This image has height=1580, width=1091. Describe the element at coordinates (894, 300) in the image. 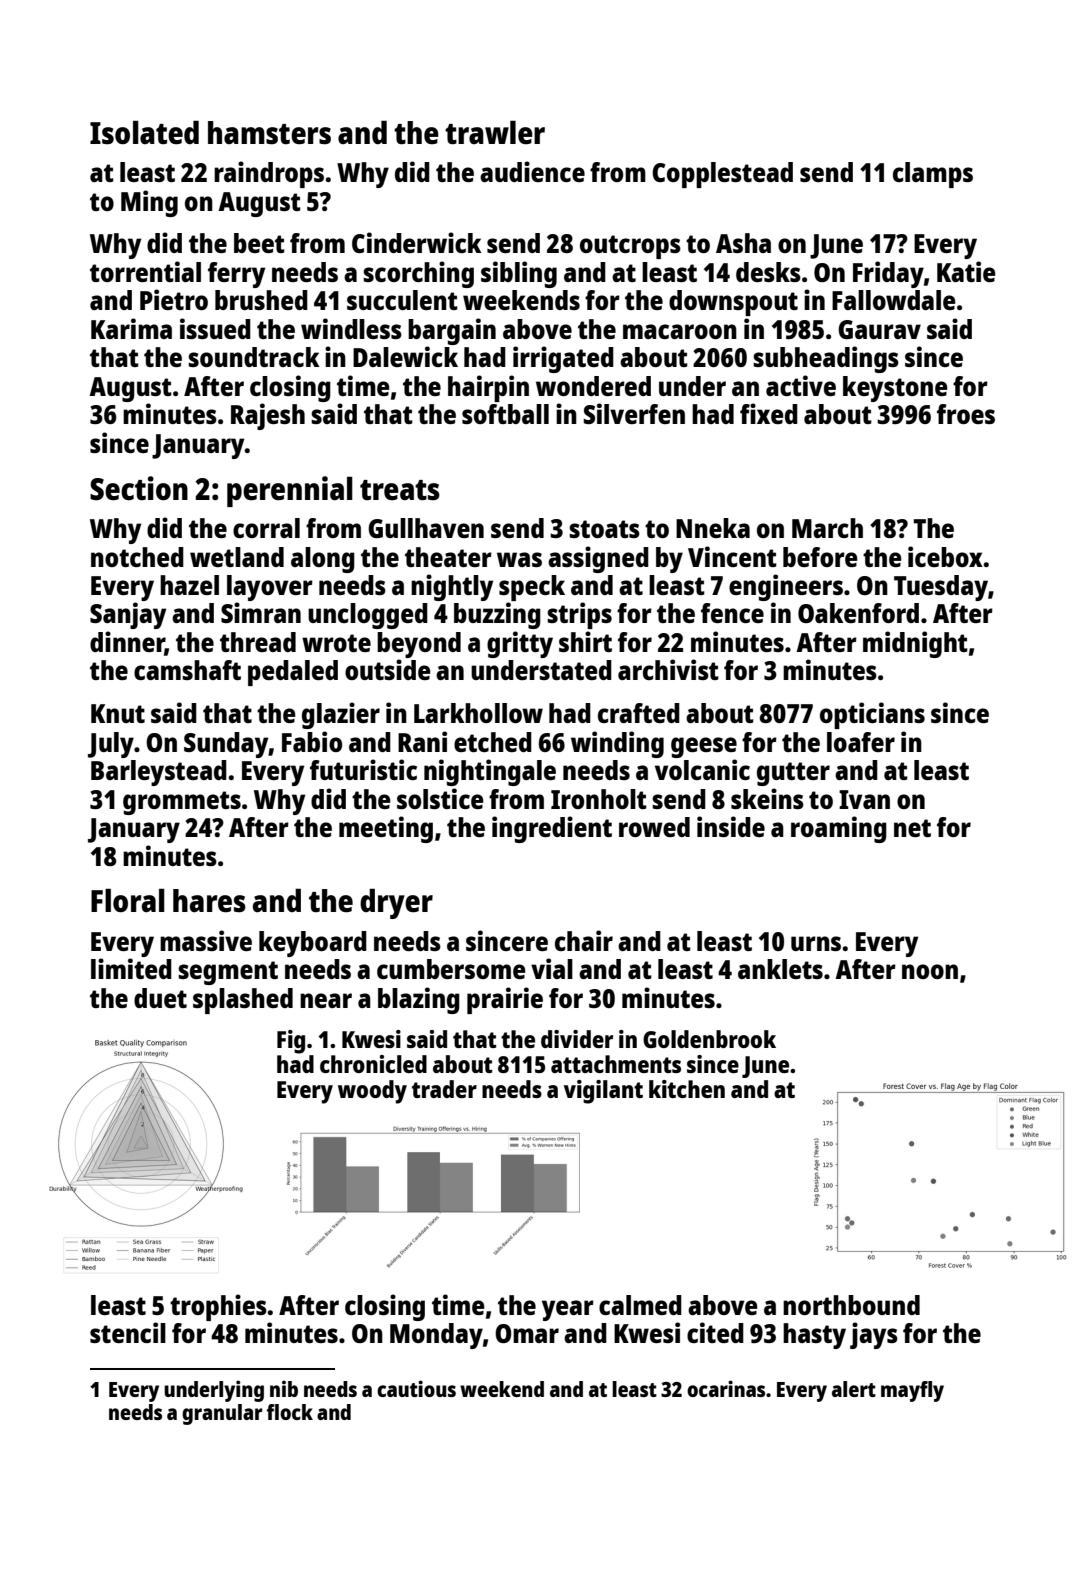

I see `Fallowdale` at that location.
